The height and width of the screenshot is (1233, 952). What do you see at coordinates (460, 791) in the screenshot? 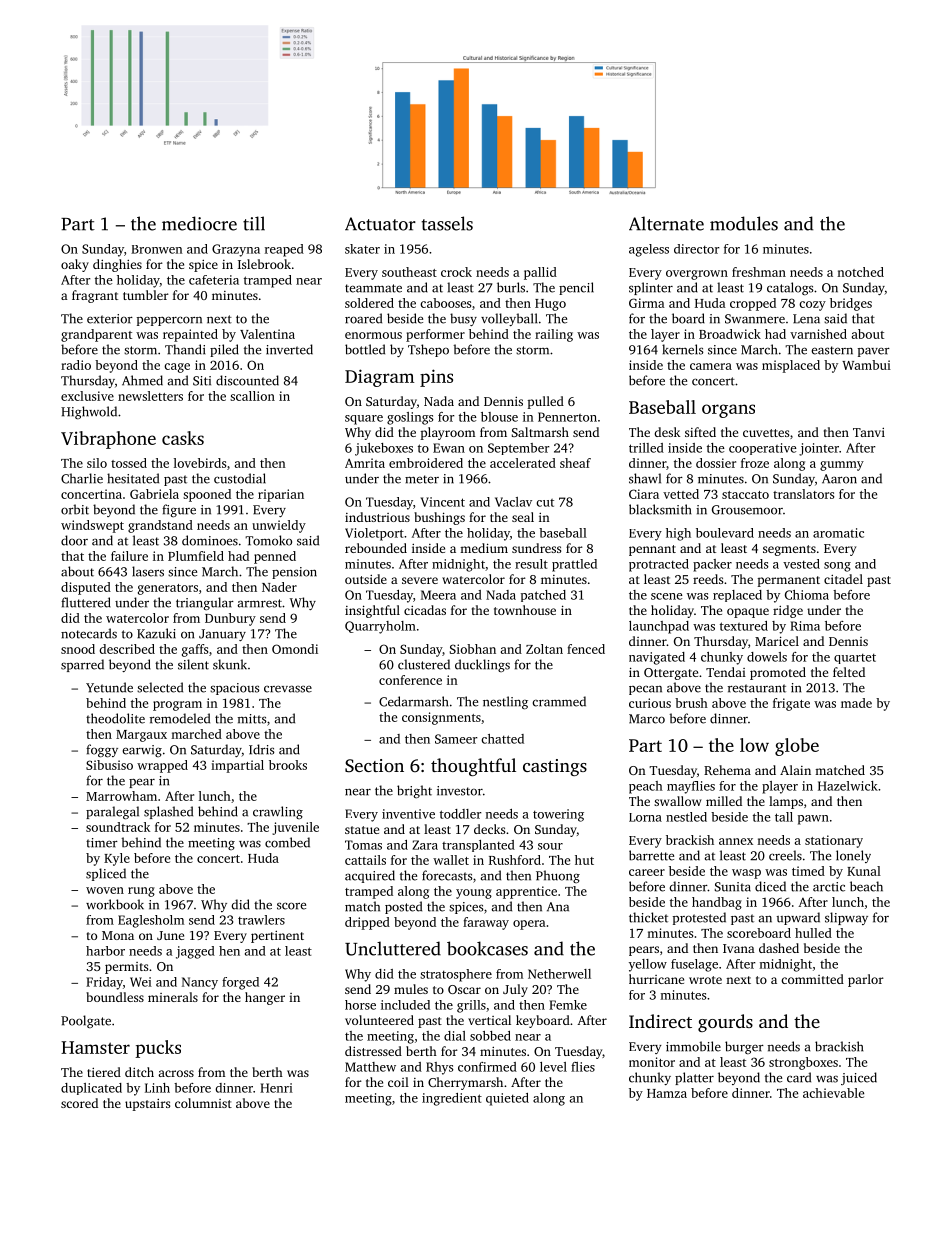
I see `investor` at bounding box center [460, 791].
